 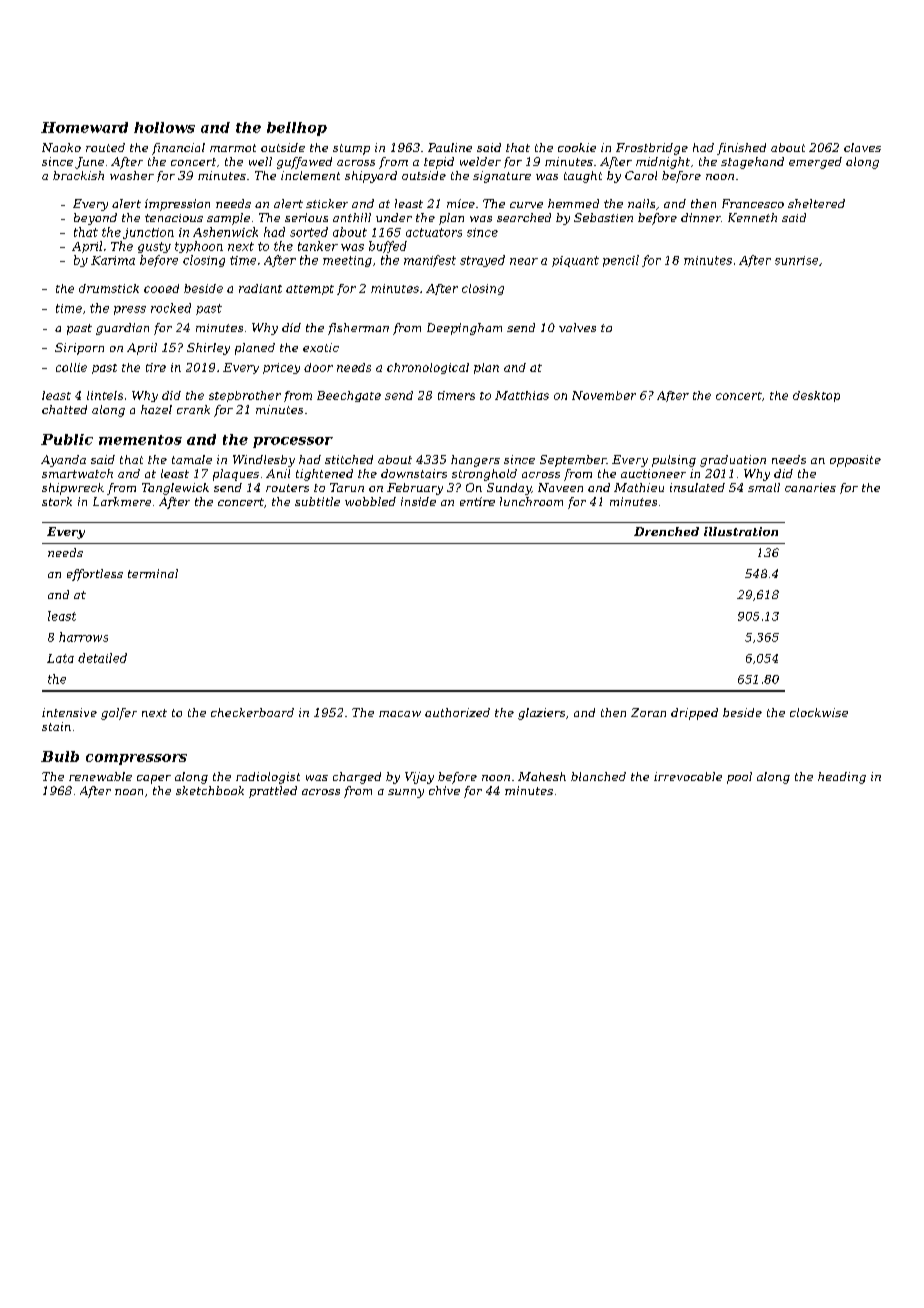 What do you see at coordinates (57, 501) in the screenshot?
I see `stork` at bounding box center [57, 501].
